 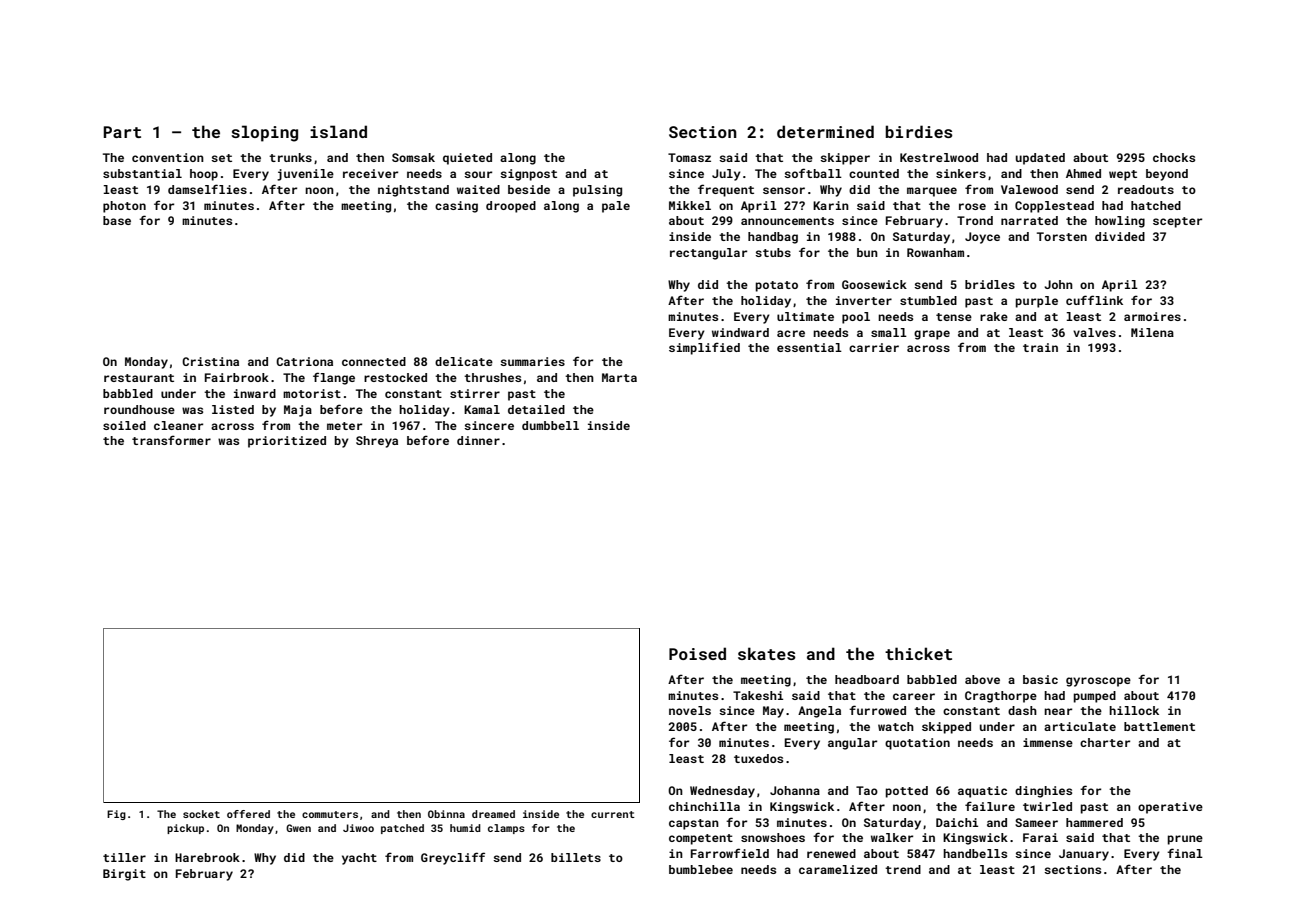 What do you see at coordinates (975, 853) in the page?
I see `handbells` at bounding box center [975, 853].
